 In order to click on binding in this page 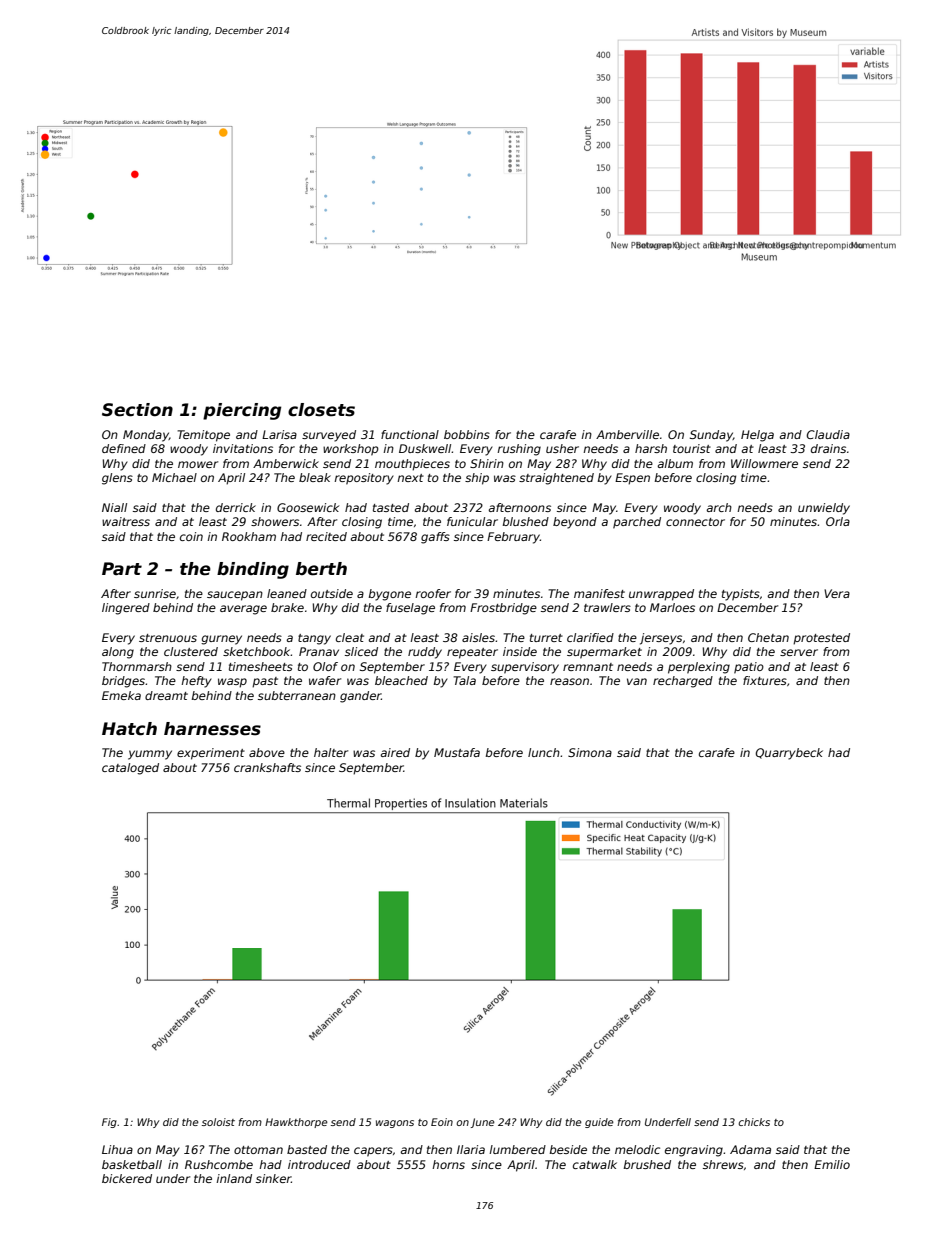, I will do `click(253, 570)`.
